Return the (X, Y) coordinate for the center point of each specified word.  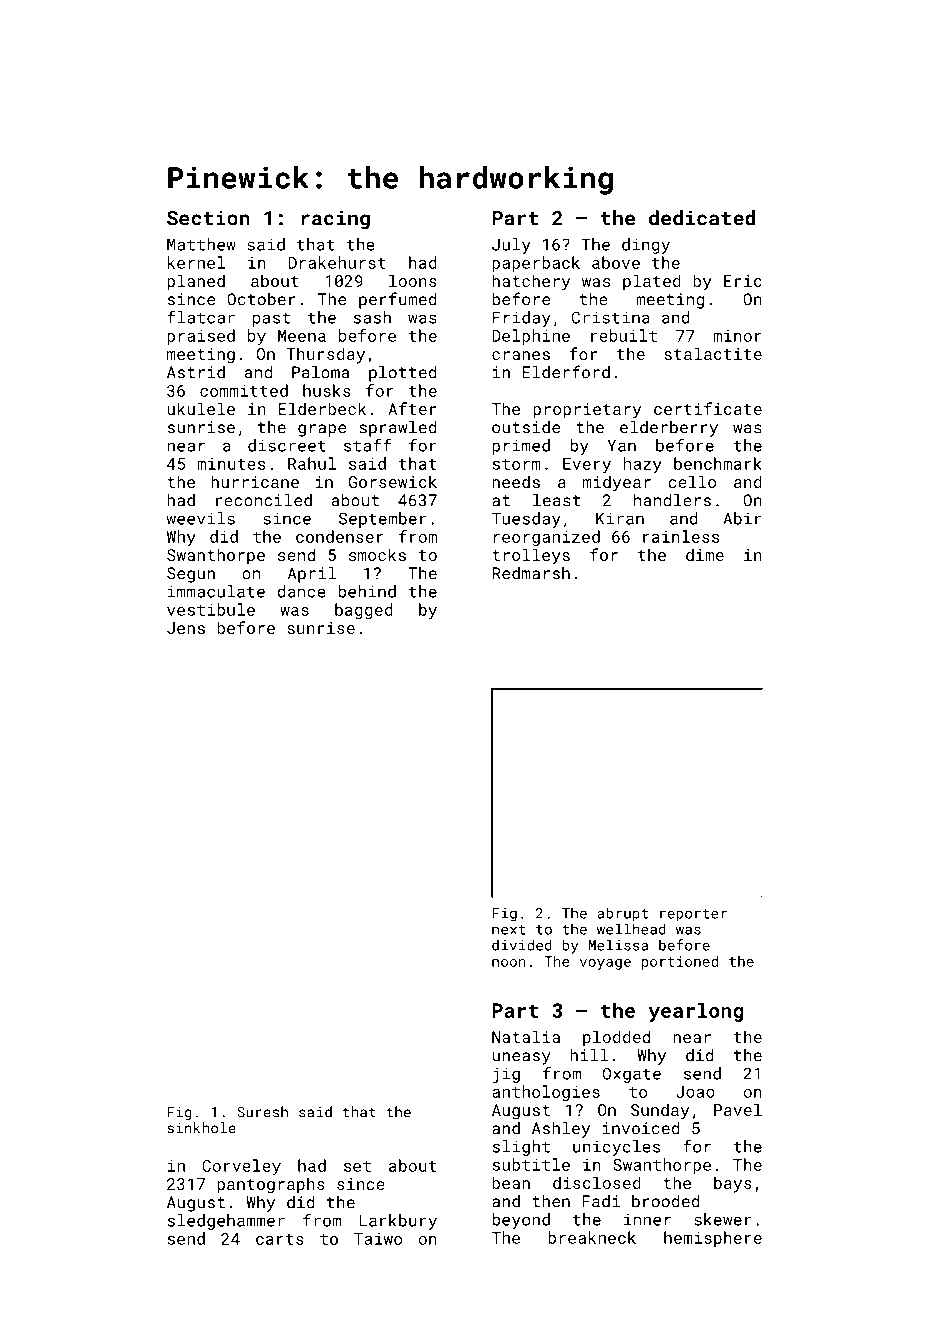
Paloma (320, 372)
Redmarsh (531, 573)
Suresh (262, 1112)
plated (652, 282)
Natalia (526, 1036)
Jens (186, 628)
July (511, 246)
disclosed (597, 1182)
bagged (364, 611)
